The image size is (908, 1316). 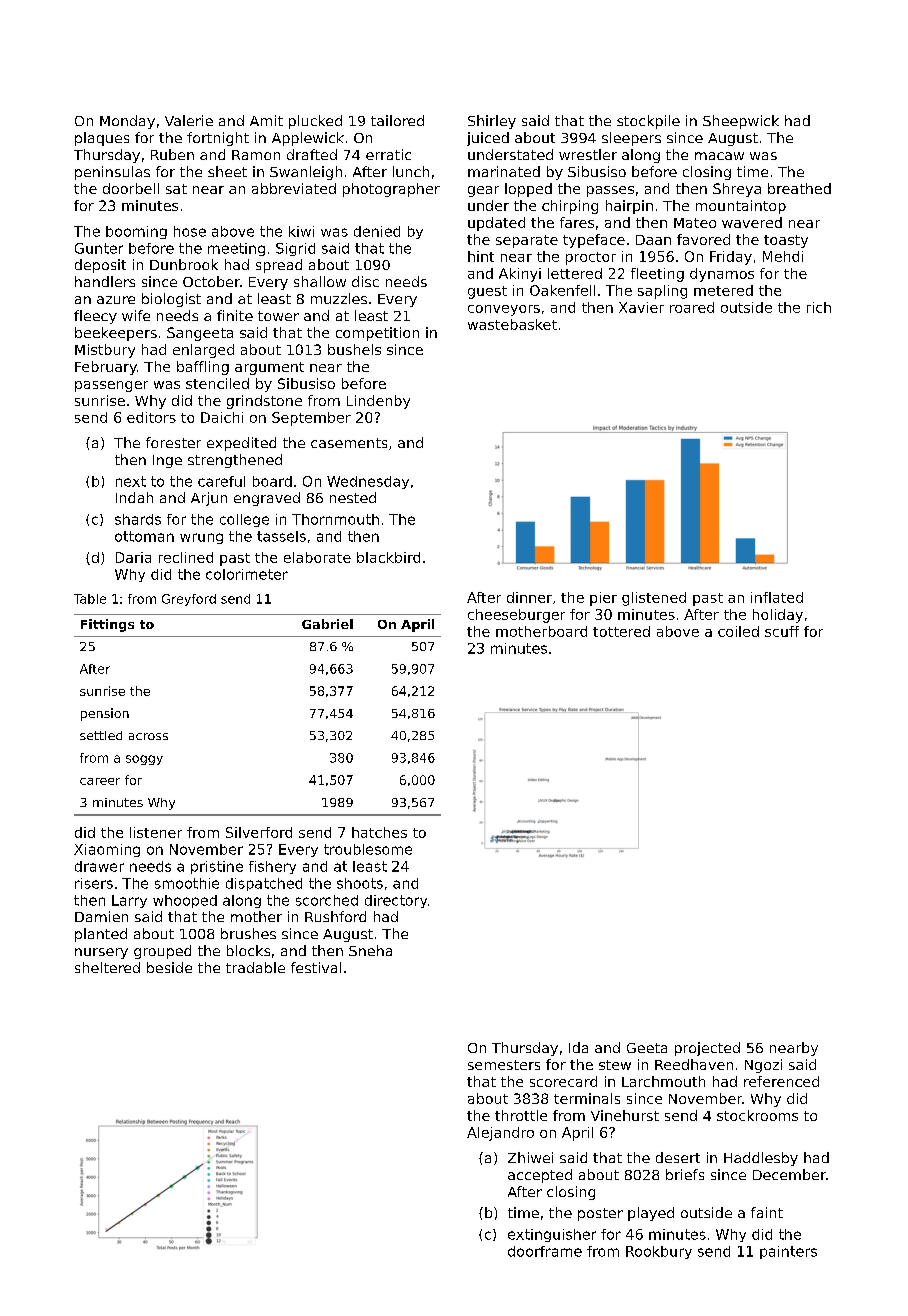 I want to click on doorframe, so click(x=545, y=1251).
